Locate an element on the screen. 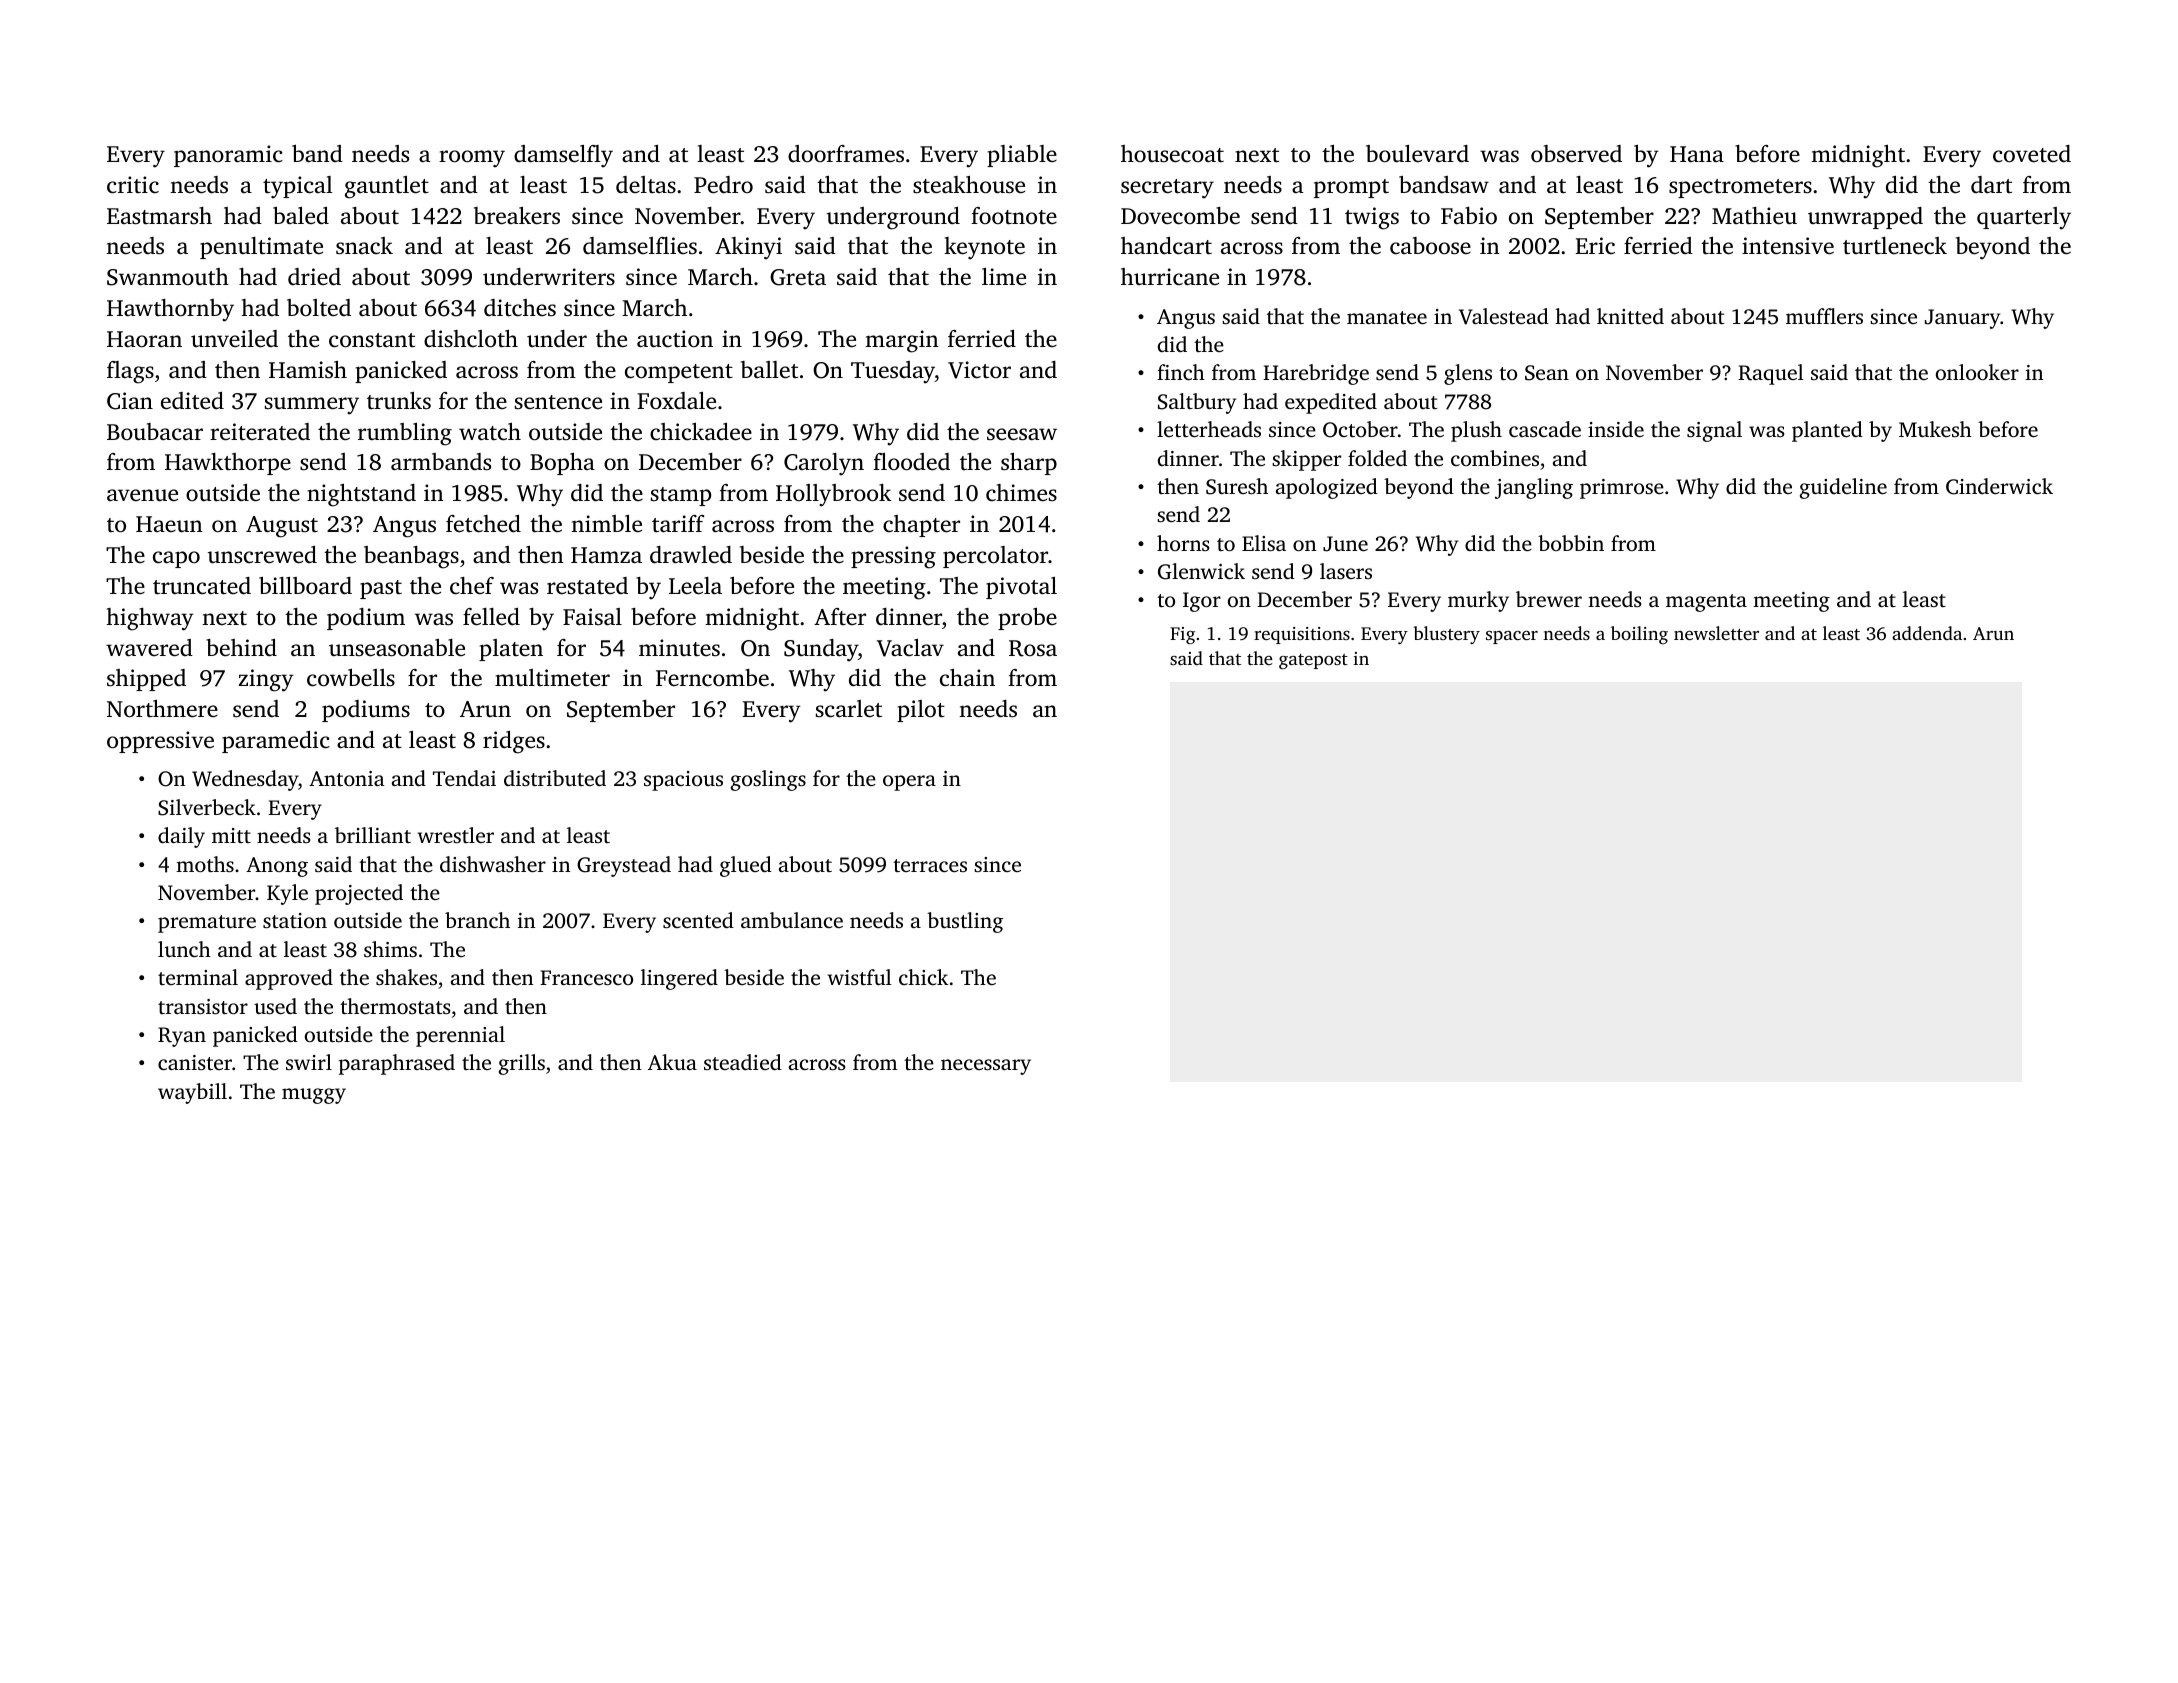 This screenshot has height=1683, width=2178. bustling is located at coordinates (965, 922).
